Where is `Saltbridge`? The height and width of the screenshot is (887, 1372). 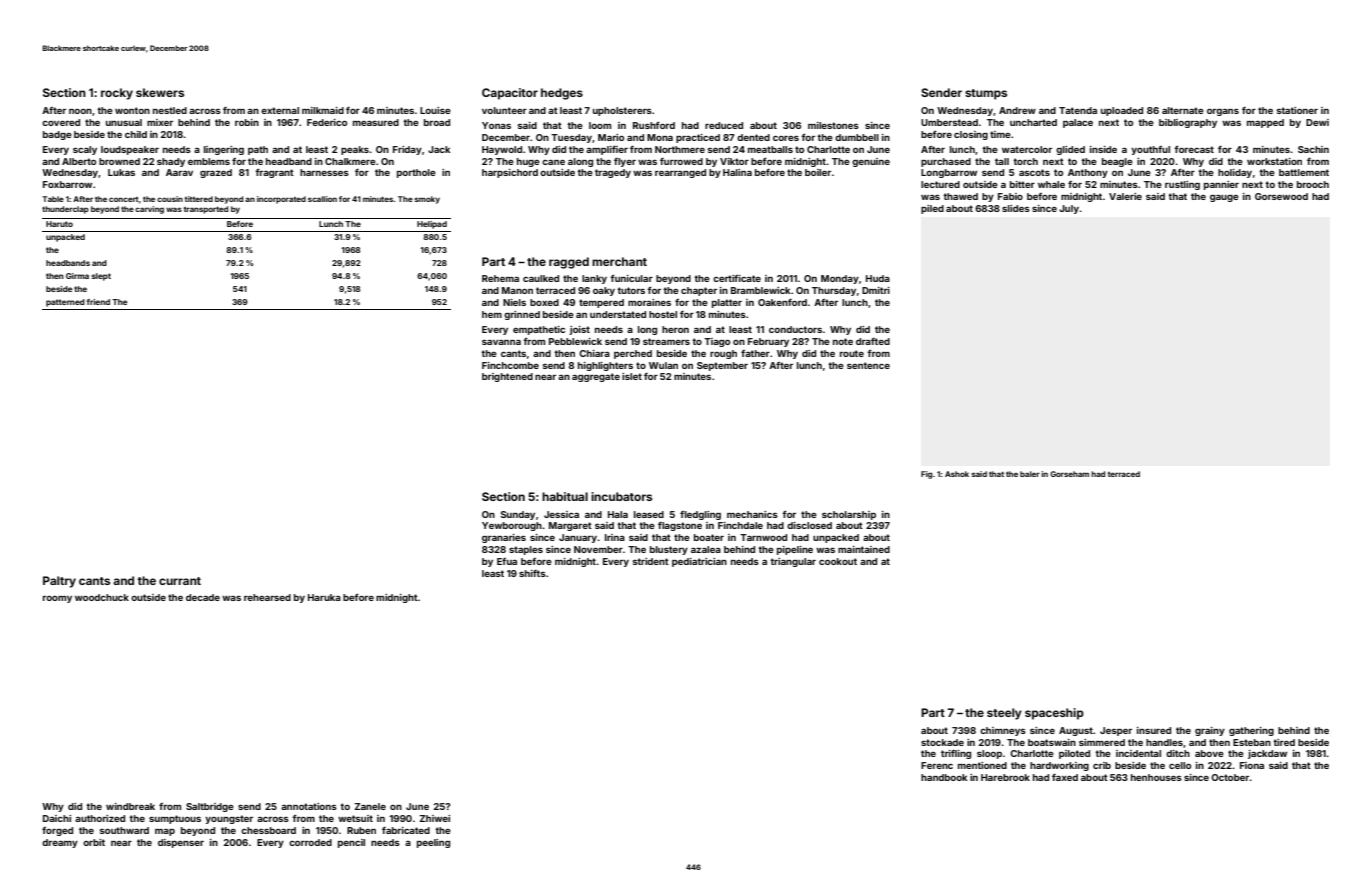
Saltbridge is located at coordinates (210, 807).
